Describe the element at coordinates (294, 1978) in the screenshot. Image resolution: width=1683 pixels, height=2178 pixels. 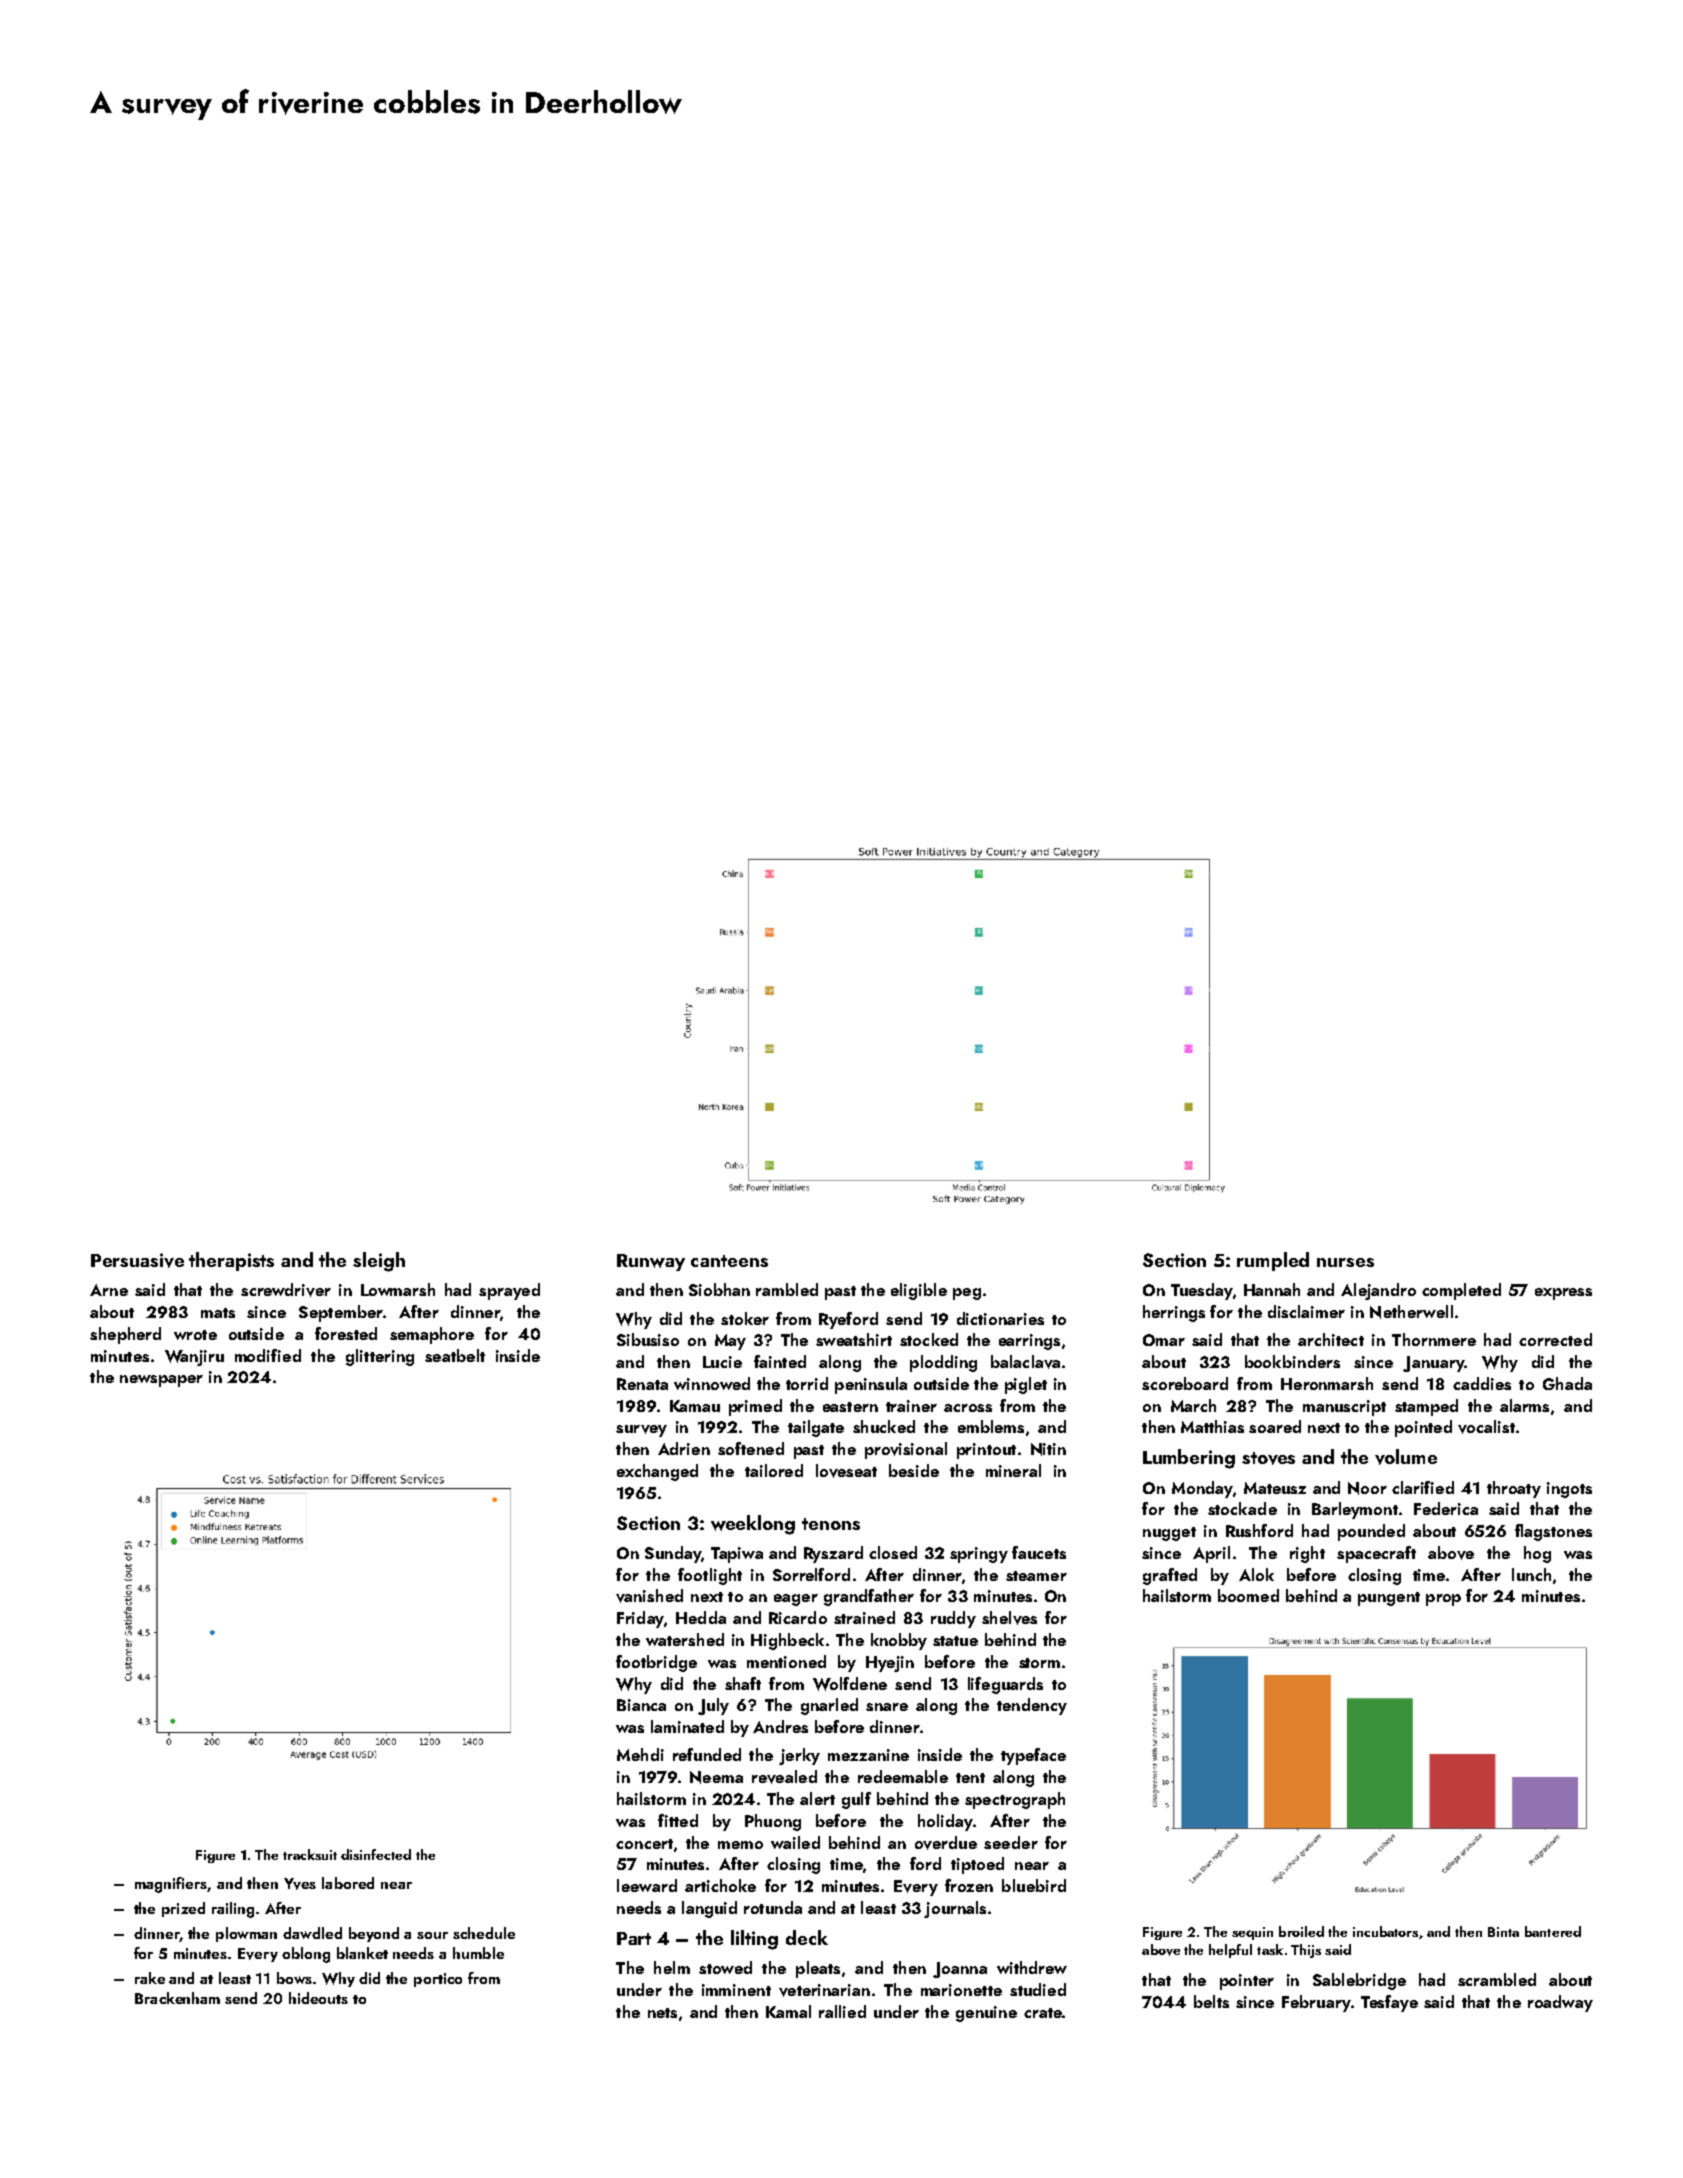
I see `bows` at that location.
